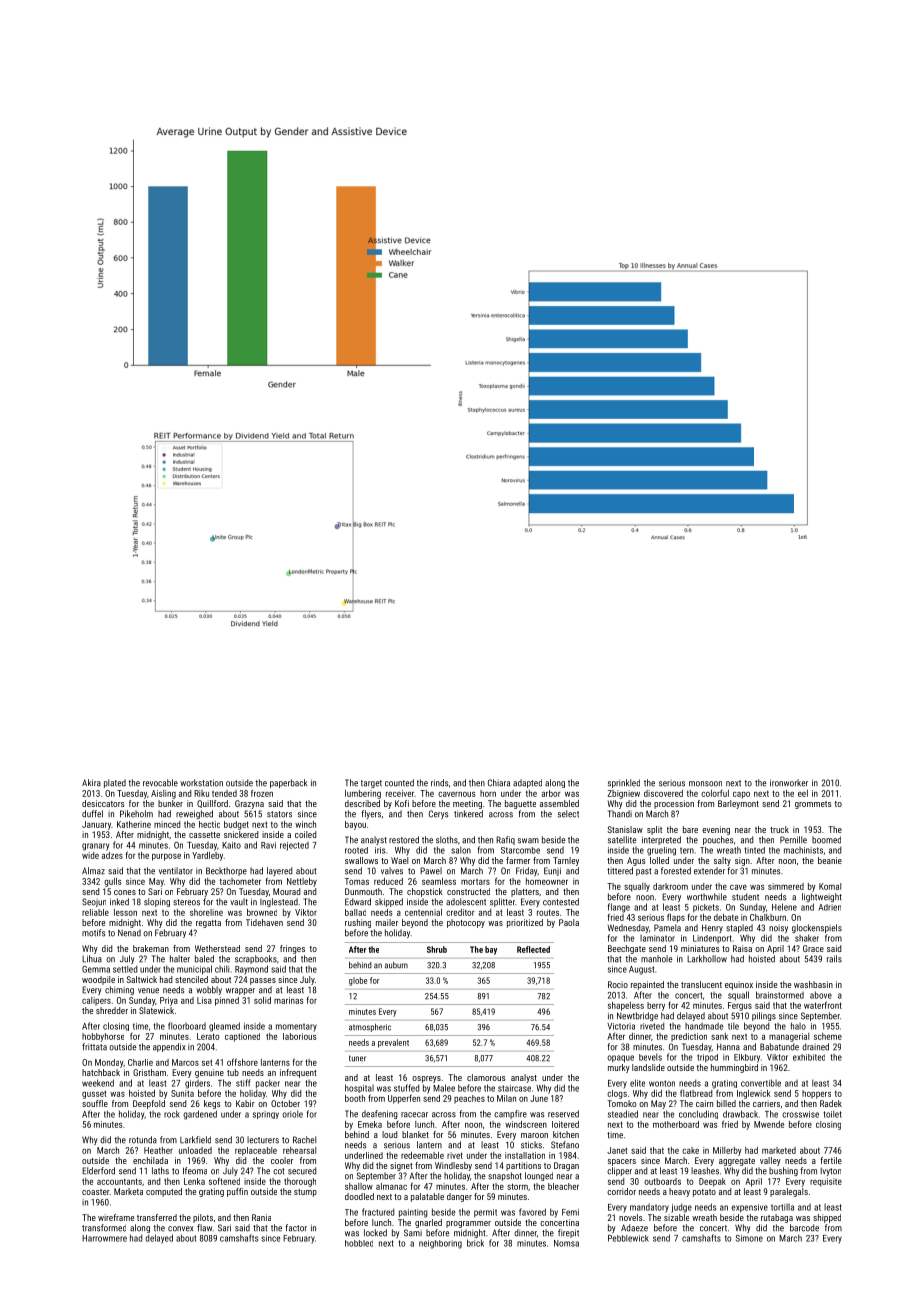 Image resolution: width=924 pixels, height=1308 pixels. What do you see at coordinates (475, 1243) in the screenshot?
I see `brick` at bounding box center [475, 1243].
